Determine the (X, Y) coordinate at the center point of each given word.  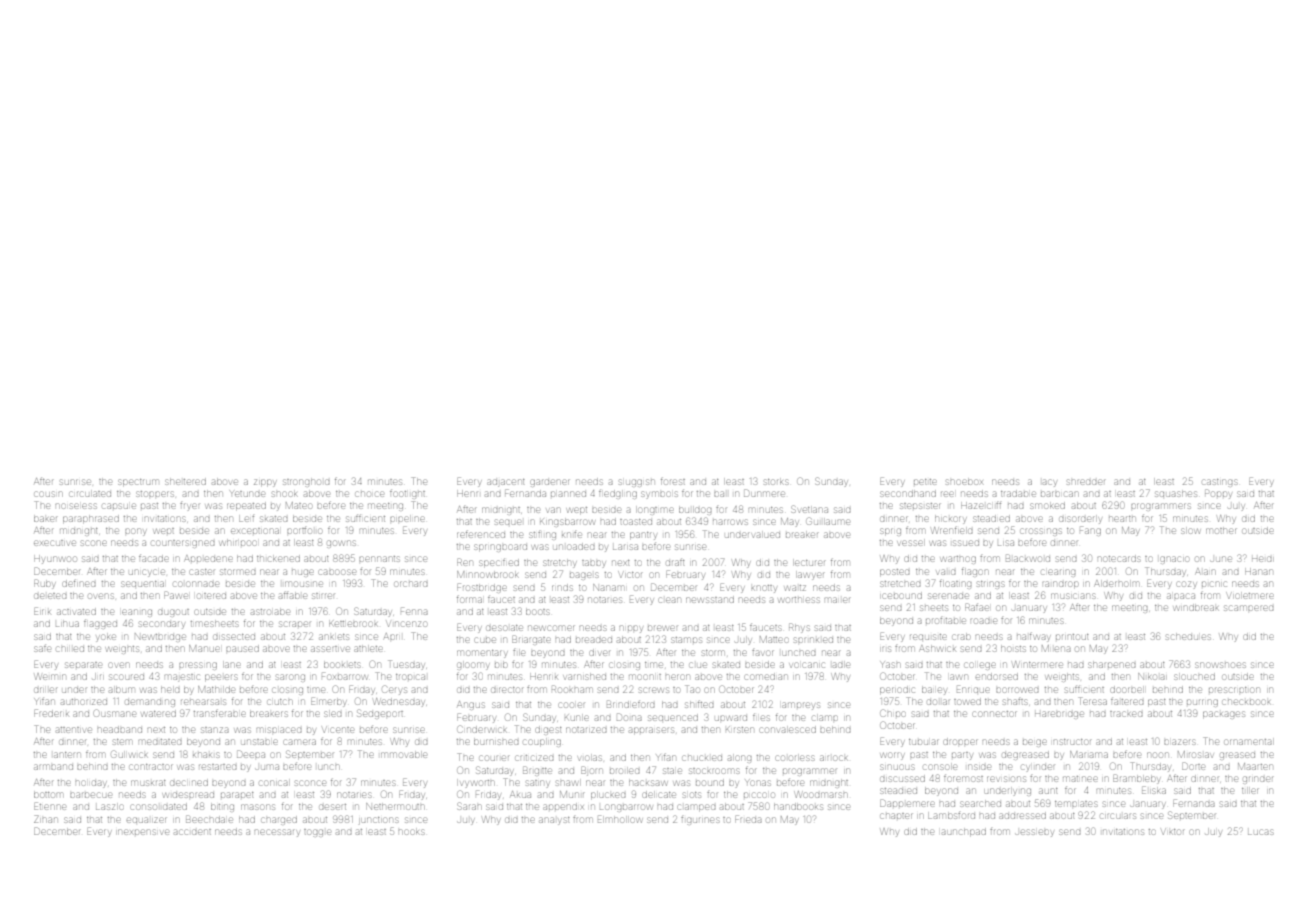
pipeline (407, 519)
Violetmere (1250, 596)
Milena (1056, 648)
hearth (1122, 519)
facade (153, 558)
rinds (562, 587)
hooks (411, 832)
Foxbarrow (344, 676)
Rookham (572, 689)
